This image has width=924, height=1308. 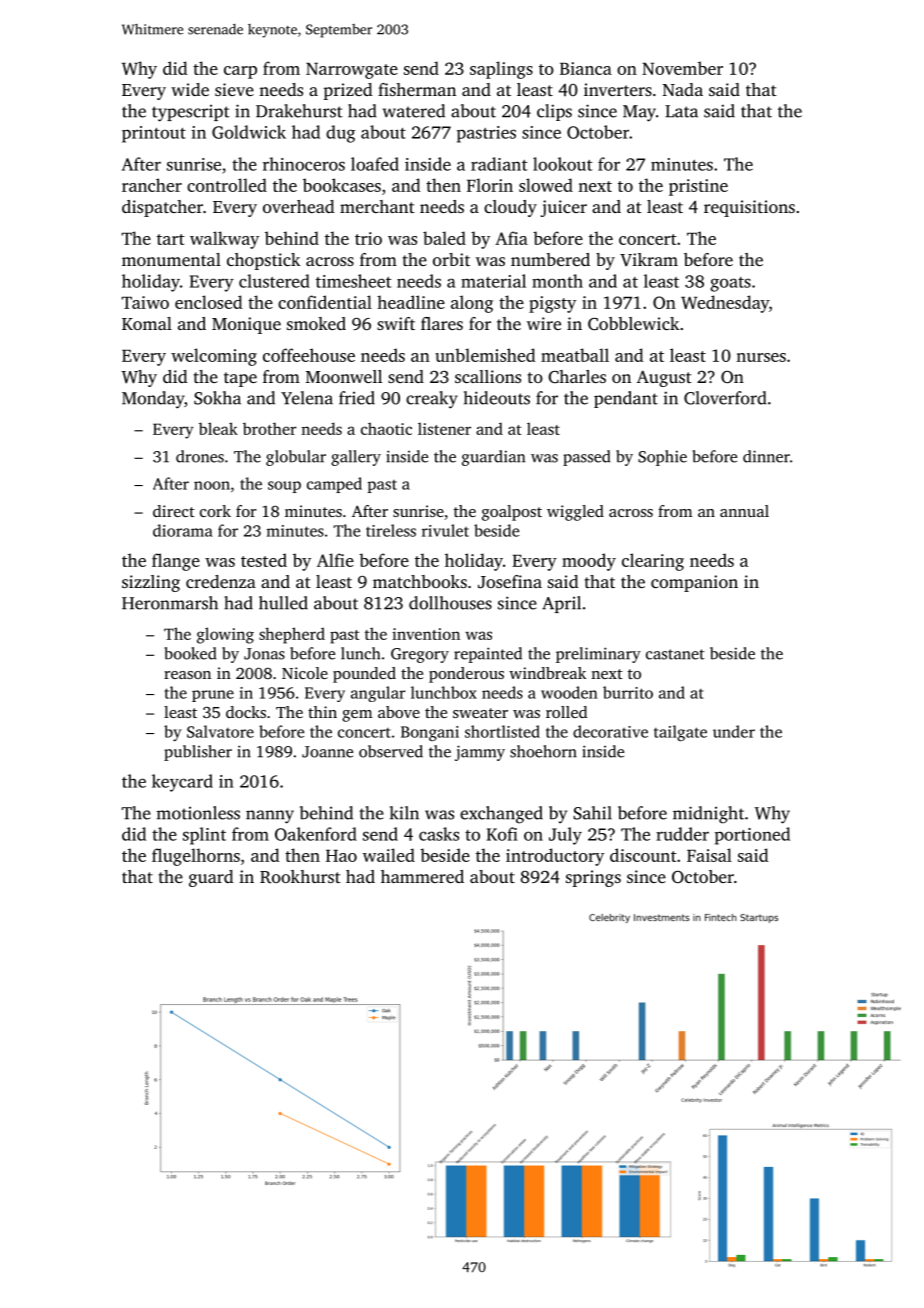 I want to click on Narrowgate, so click(x=352, y=71).
